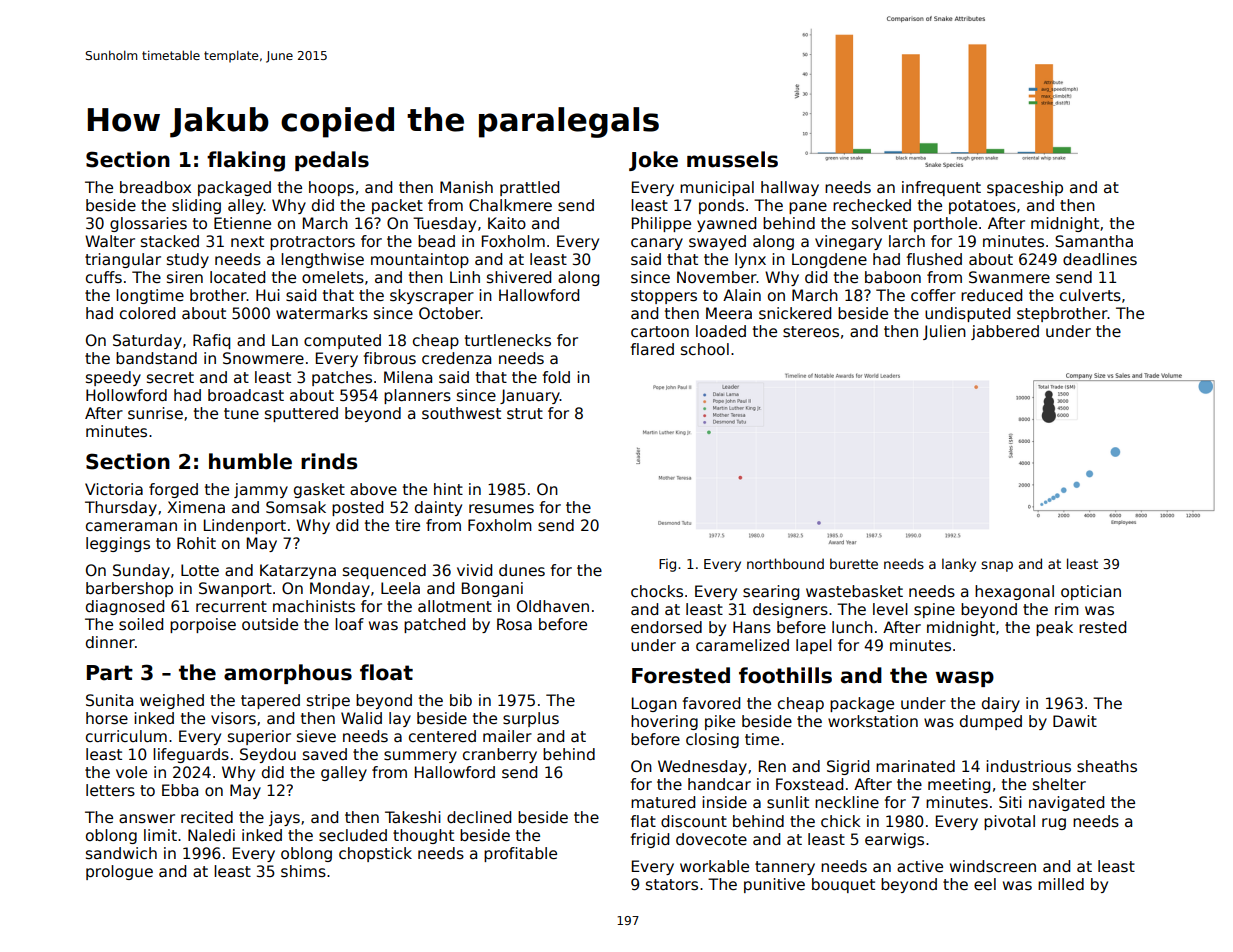 This screenshot has height=952, width=1233. What do you see at coordinates (997, 566) in the screenshot?
I see `snap` at bounding box center [997, 566].
